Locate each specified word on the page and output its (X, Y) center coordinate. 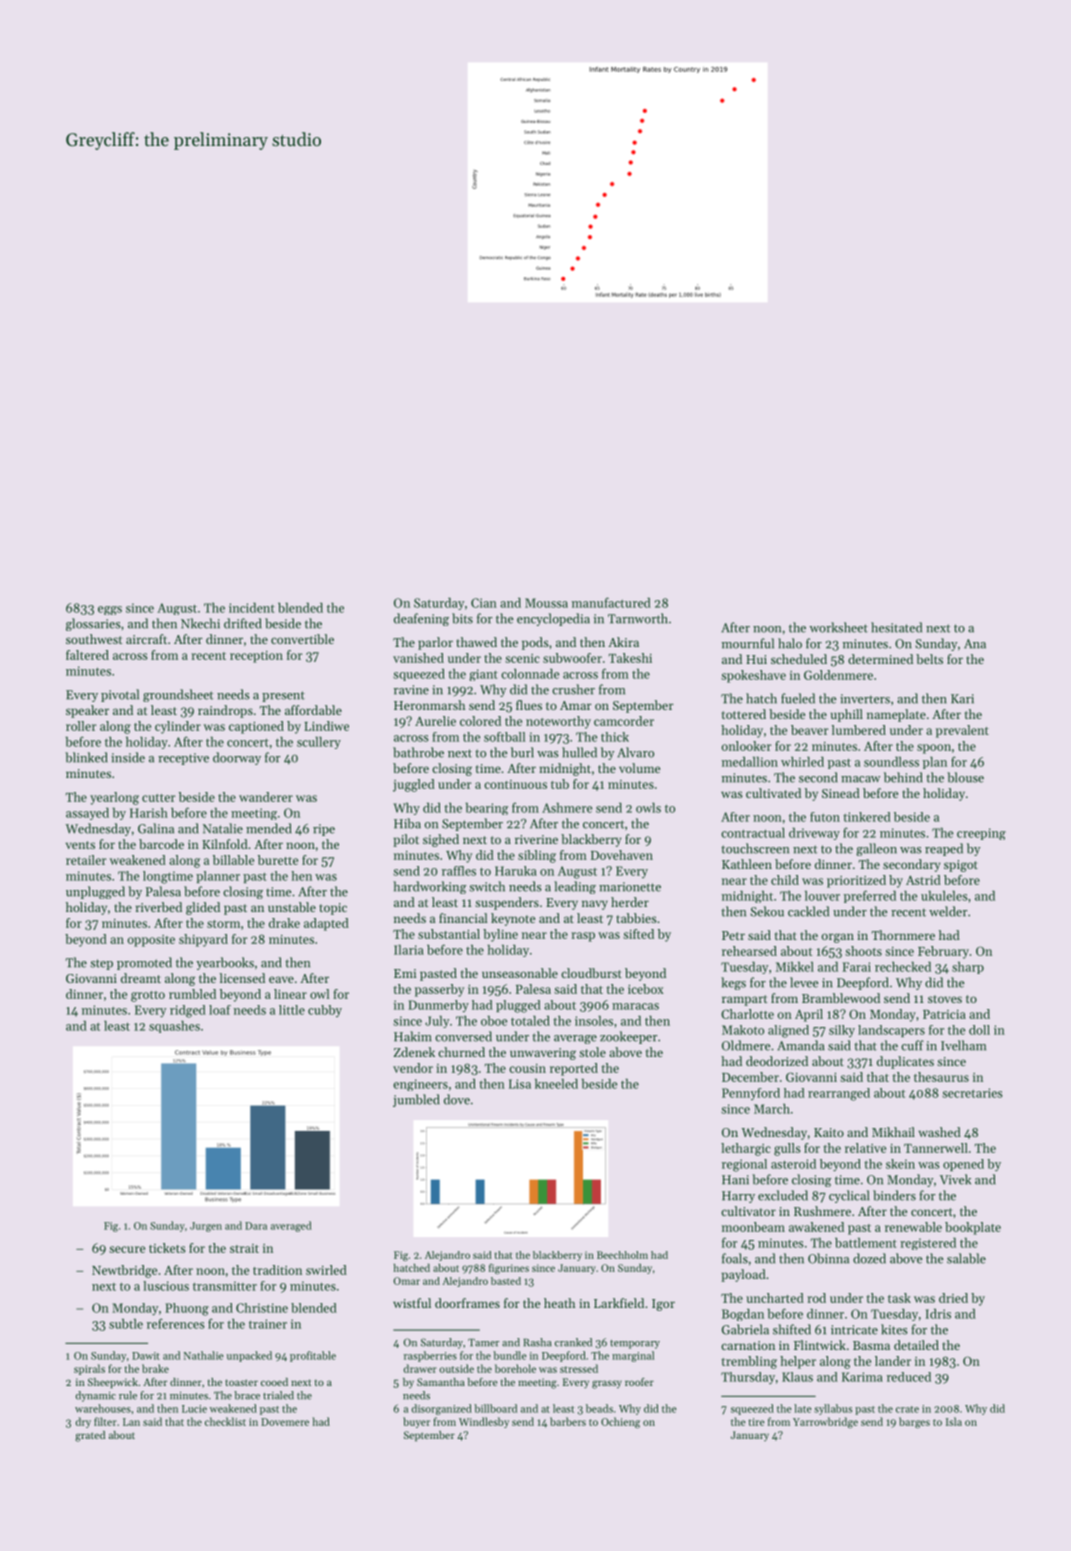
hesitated (896, 627)
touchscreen (755, 848)
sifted (638, 934)
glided (203, 908)
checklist (225, 1421)
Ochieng (620, 1422)
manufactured (611, 602)
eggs (110, 610)
